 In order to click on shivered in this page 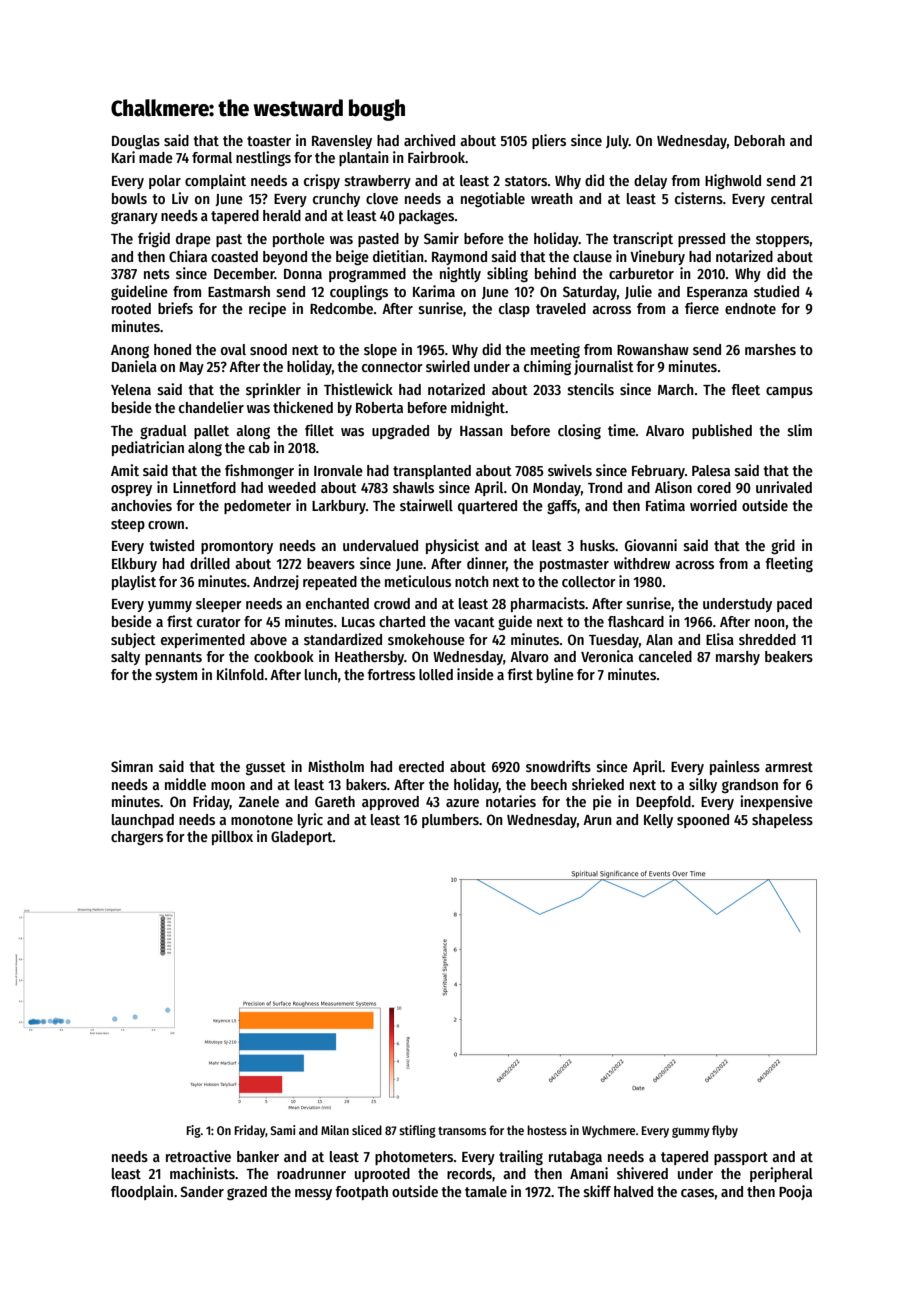, I will do `click(642, 1173)`.
